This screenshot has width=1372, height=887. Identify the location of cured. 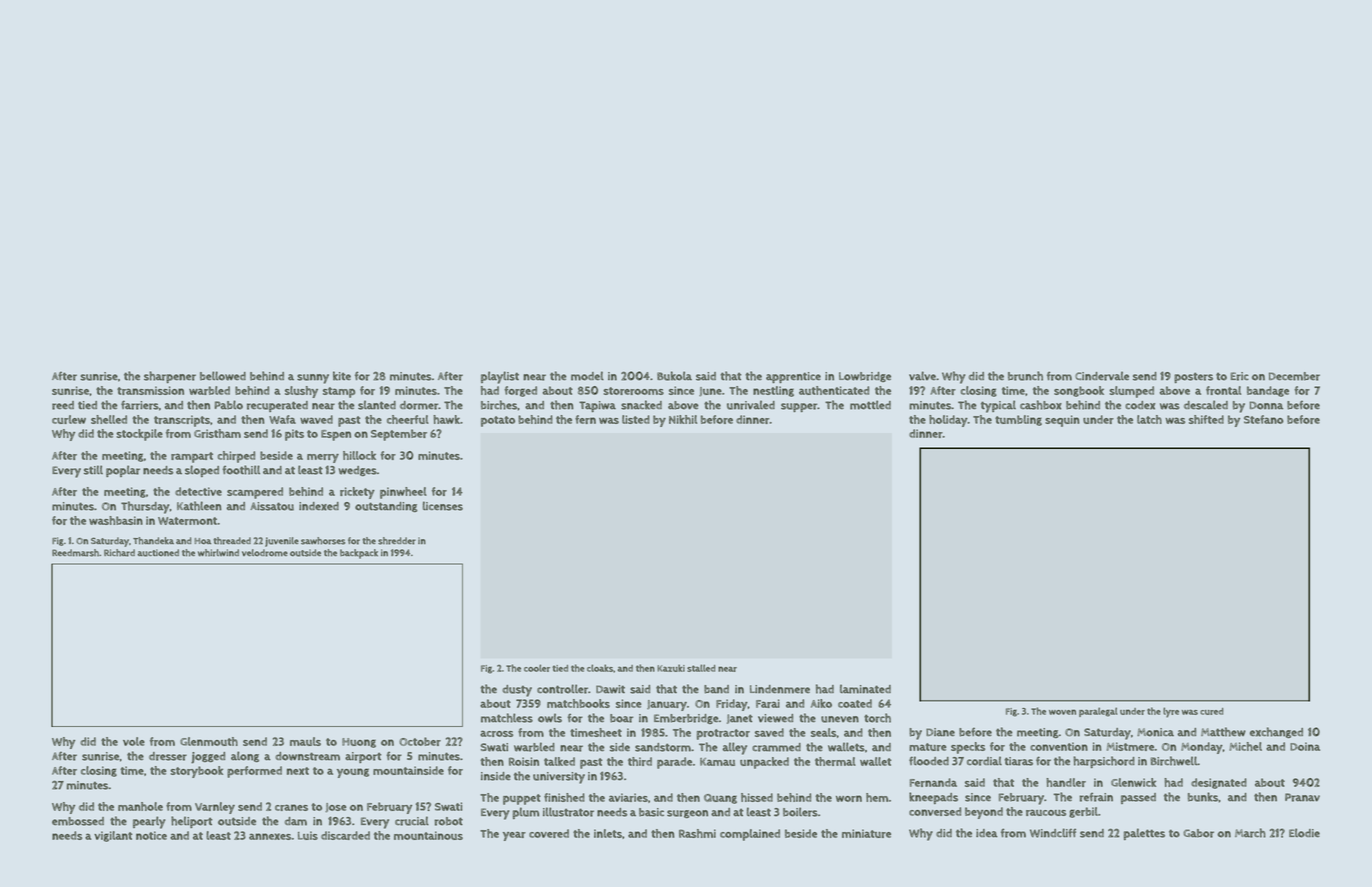
(1211, 711).
